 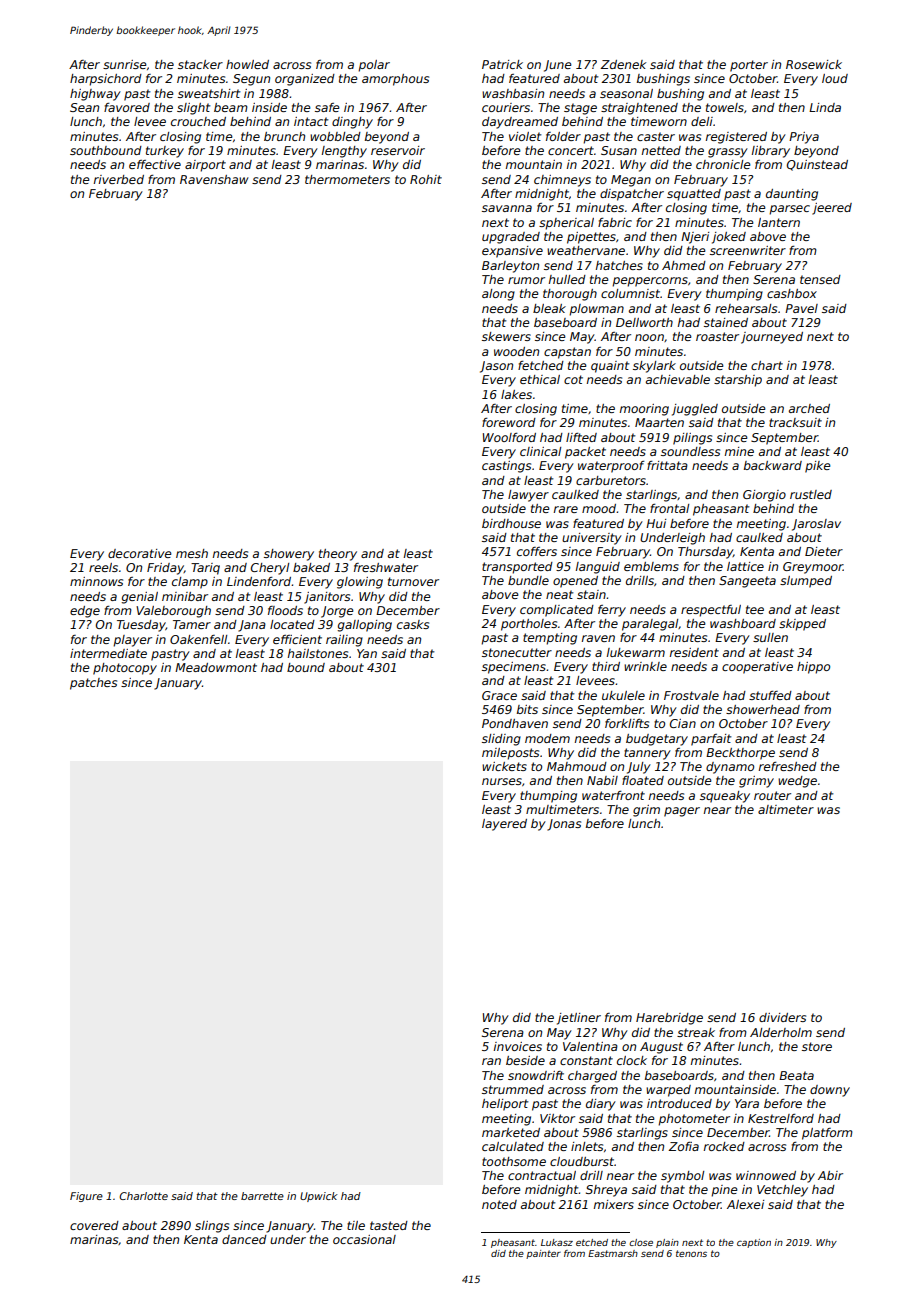 I want to click on slings, so click(x=212, y=1227).
